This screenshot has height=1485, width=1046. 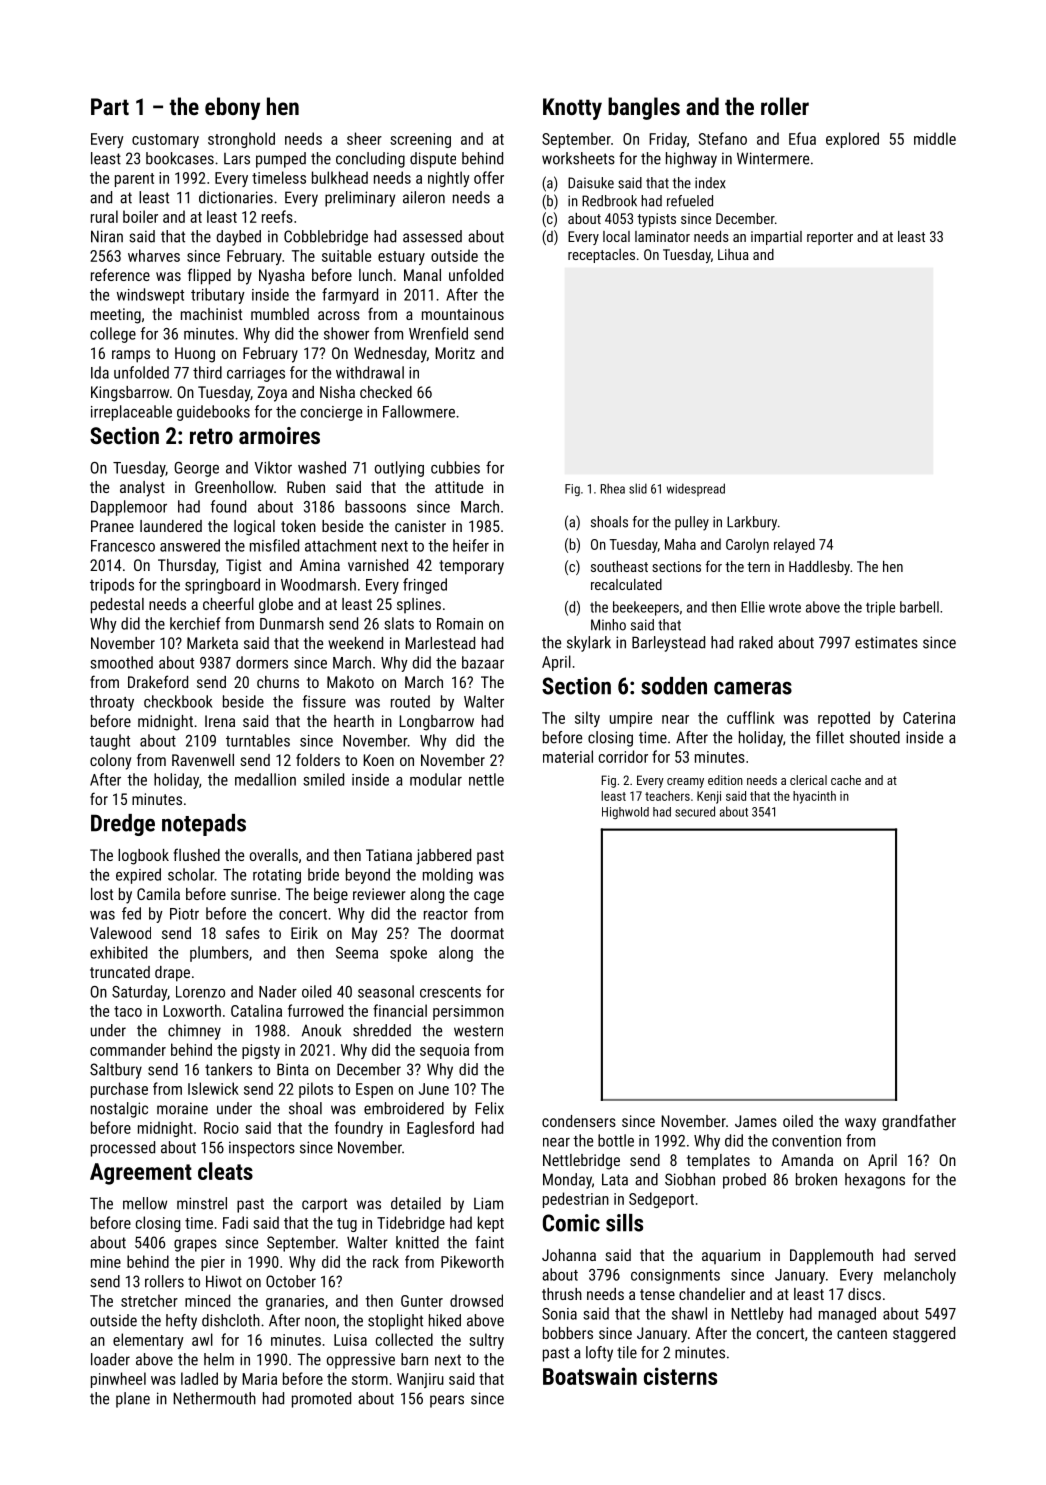 I want to click on reporter, so click(x=830, y=238).
